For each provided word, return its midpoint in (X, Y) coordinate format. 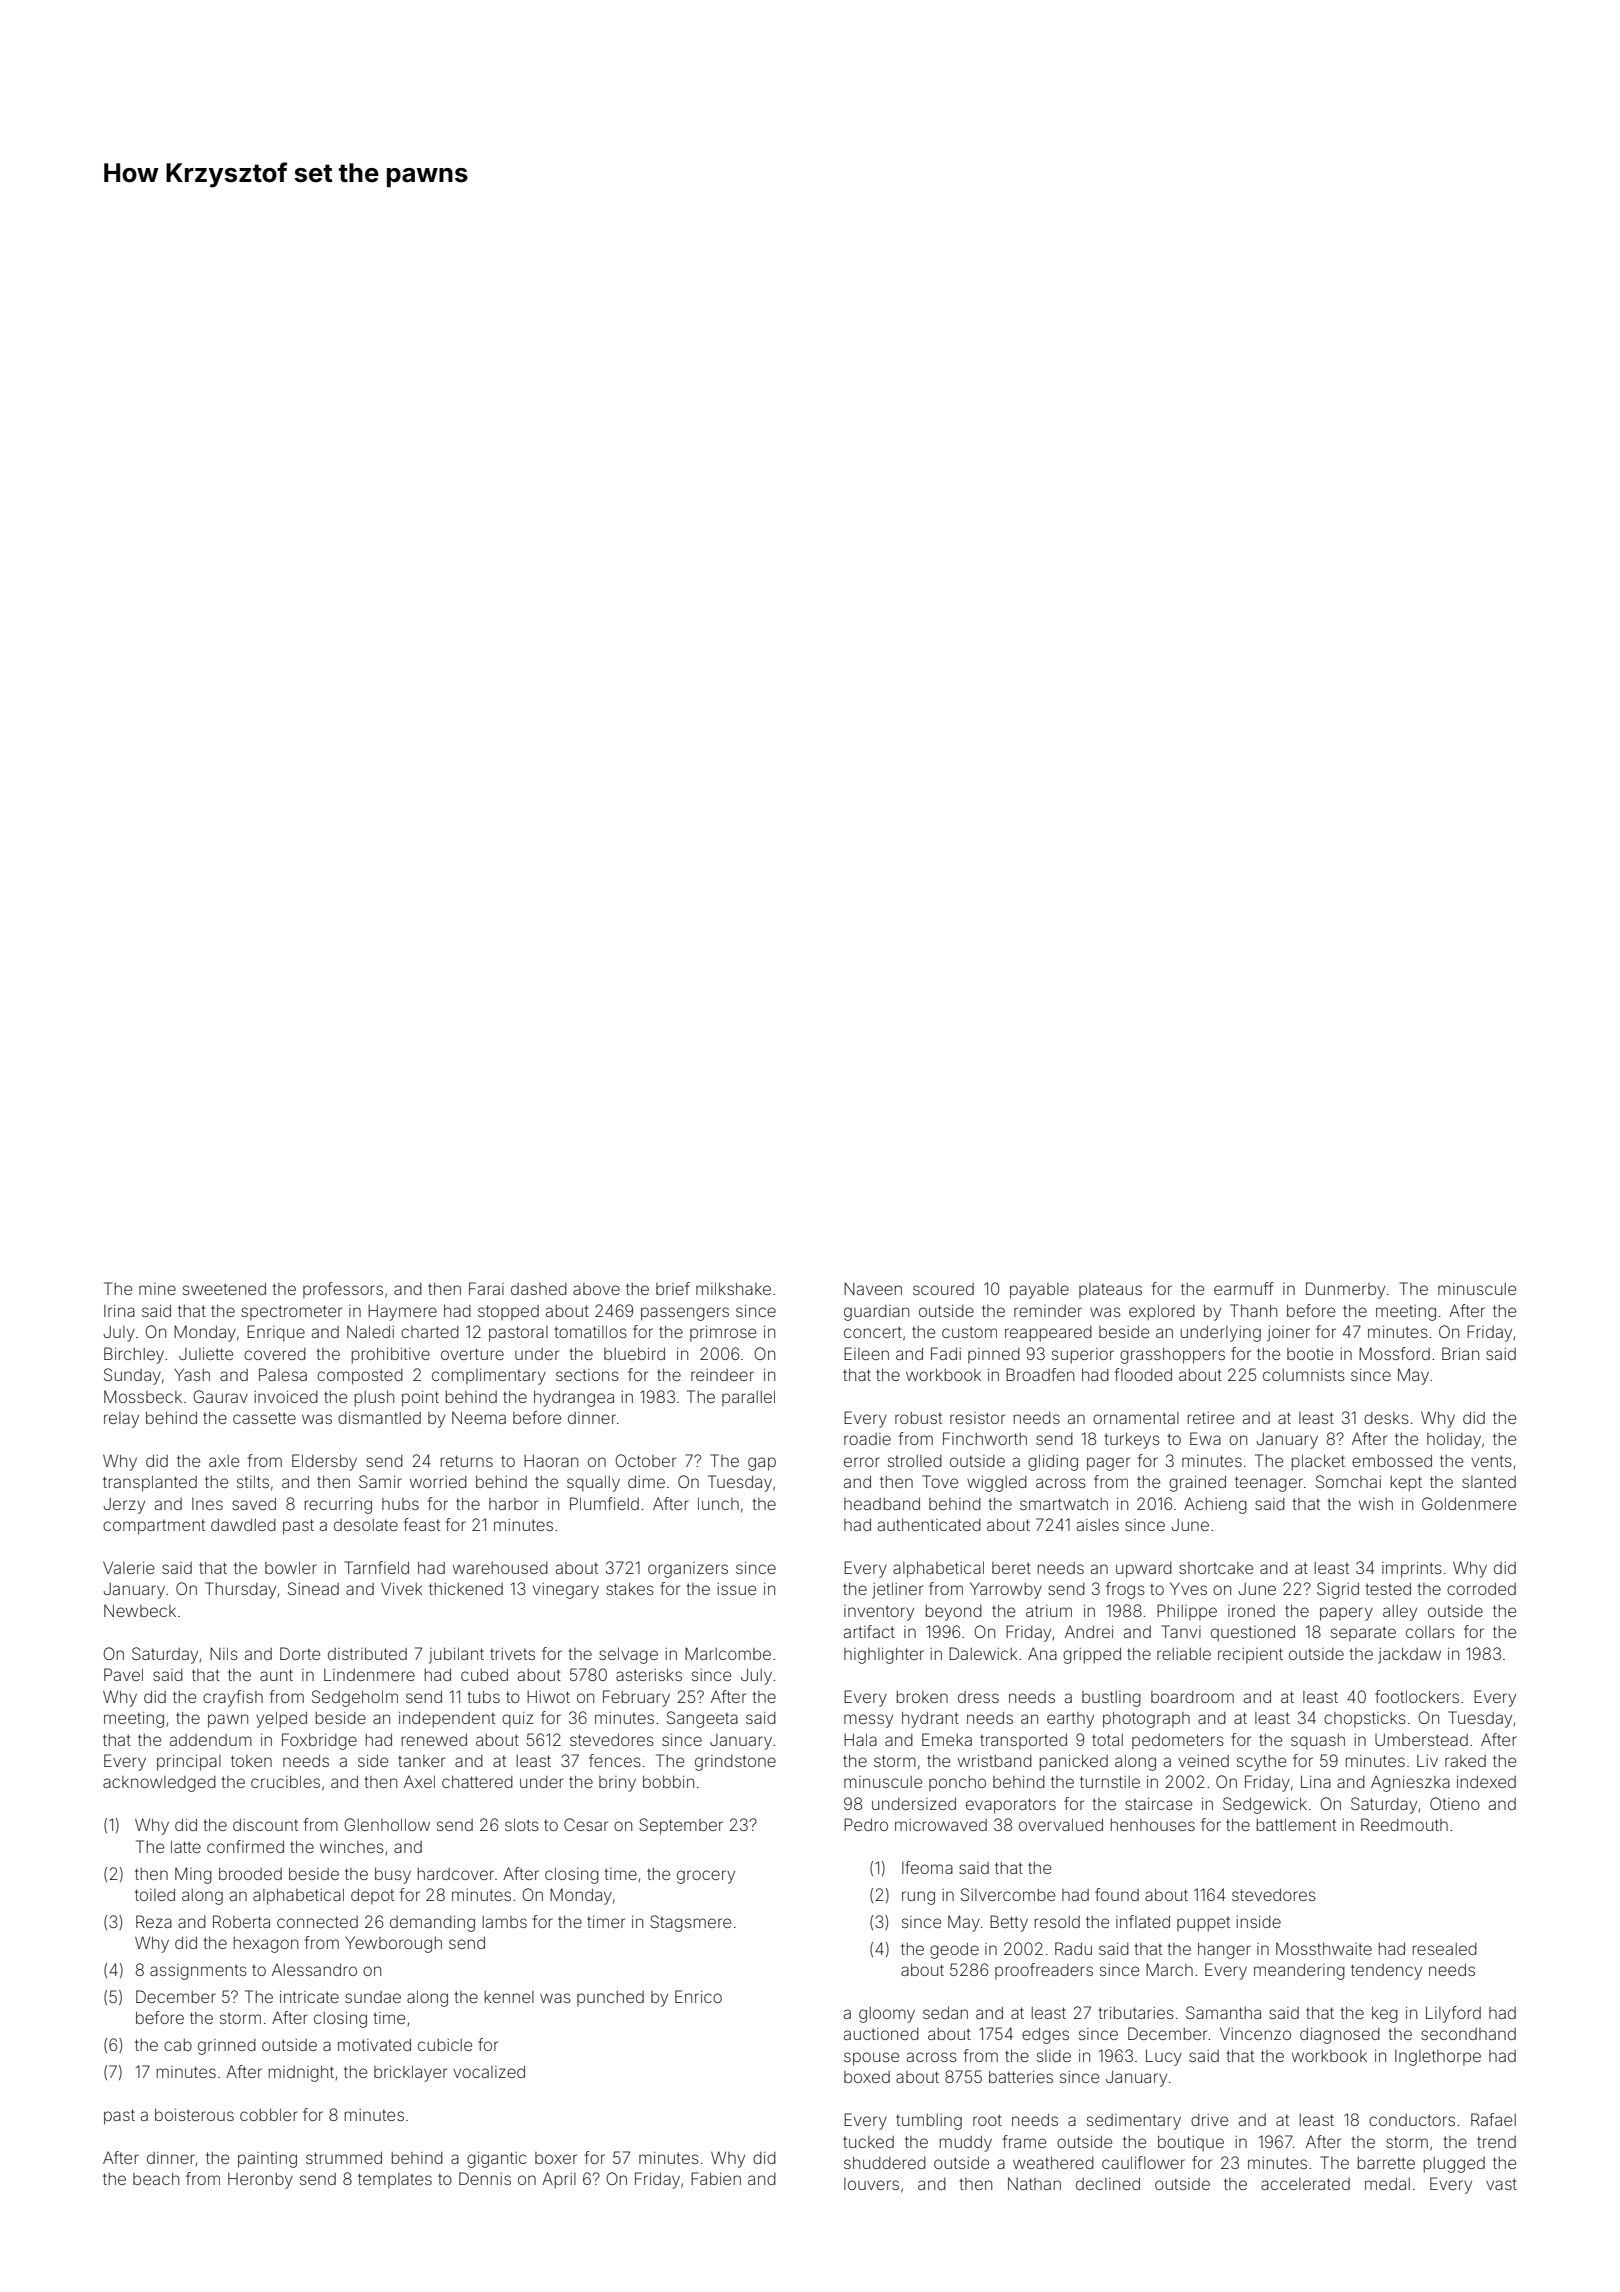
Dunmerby (1345, 1290)
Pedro (866, 1824)
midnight (301, 2073)
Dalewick (983, 1653)
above (596, 1289)
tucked (868, 2142)
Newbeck (140, 1610)
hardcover (456, 1874)
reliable (1184, 1654)
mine (157, 1289)
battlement (1296, 1824)
